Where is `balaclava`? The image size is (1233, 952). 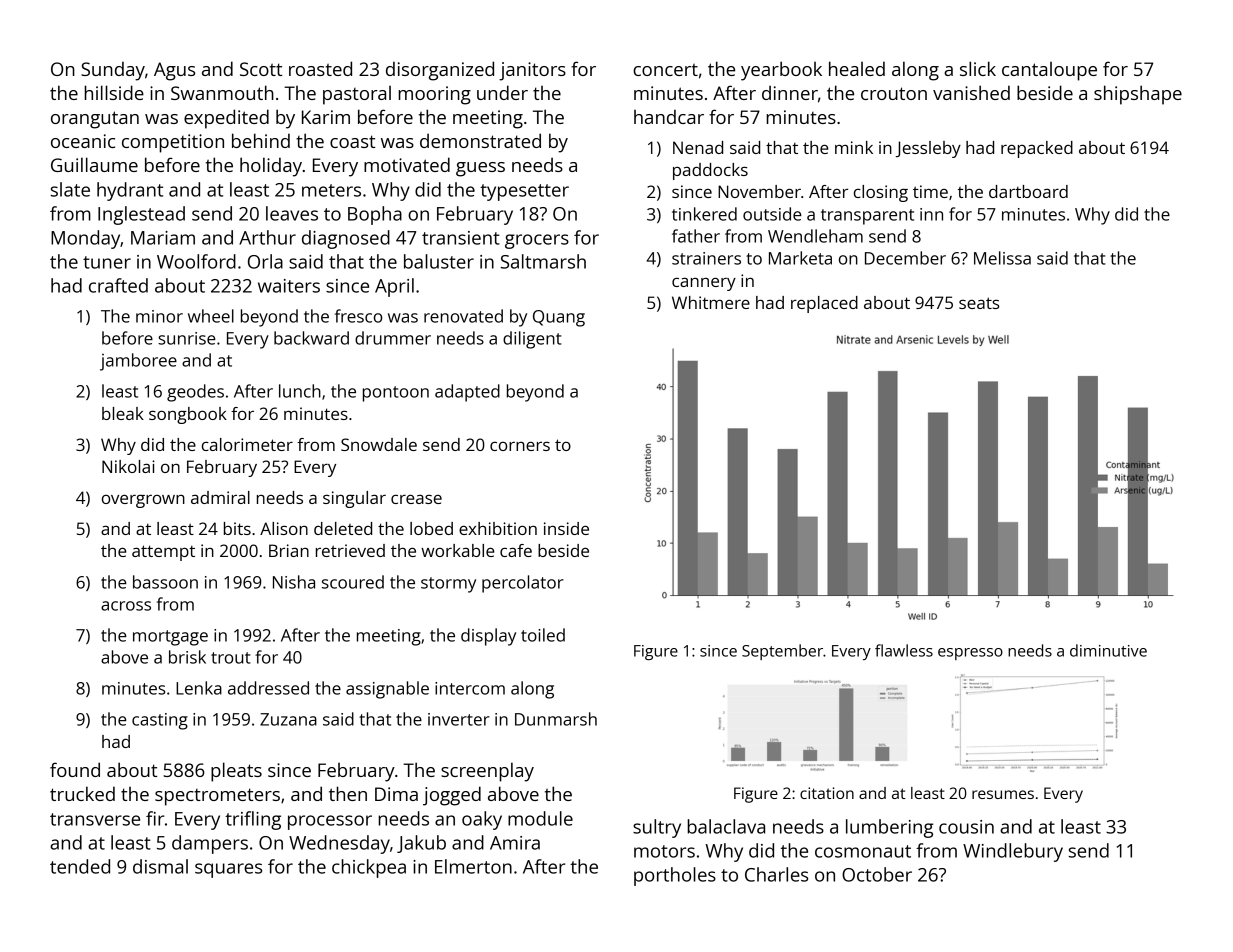
balaclava is located at coordinates (726, 826).
